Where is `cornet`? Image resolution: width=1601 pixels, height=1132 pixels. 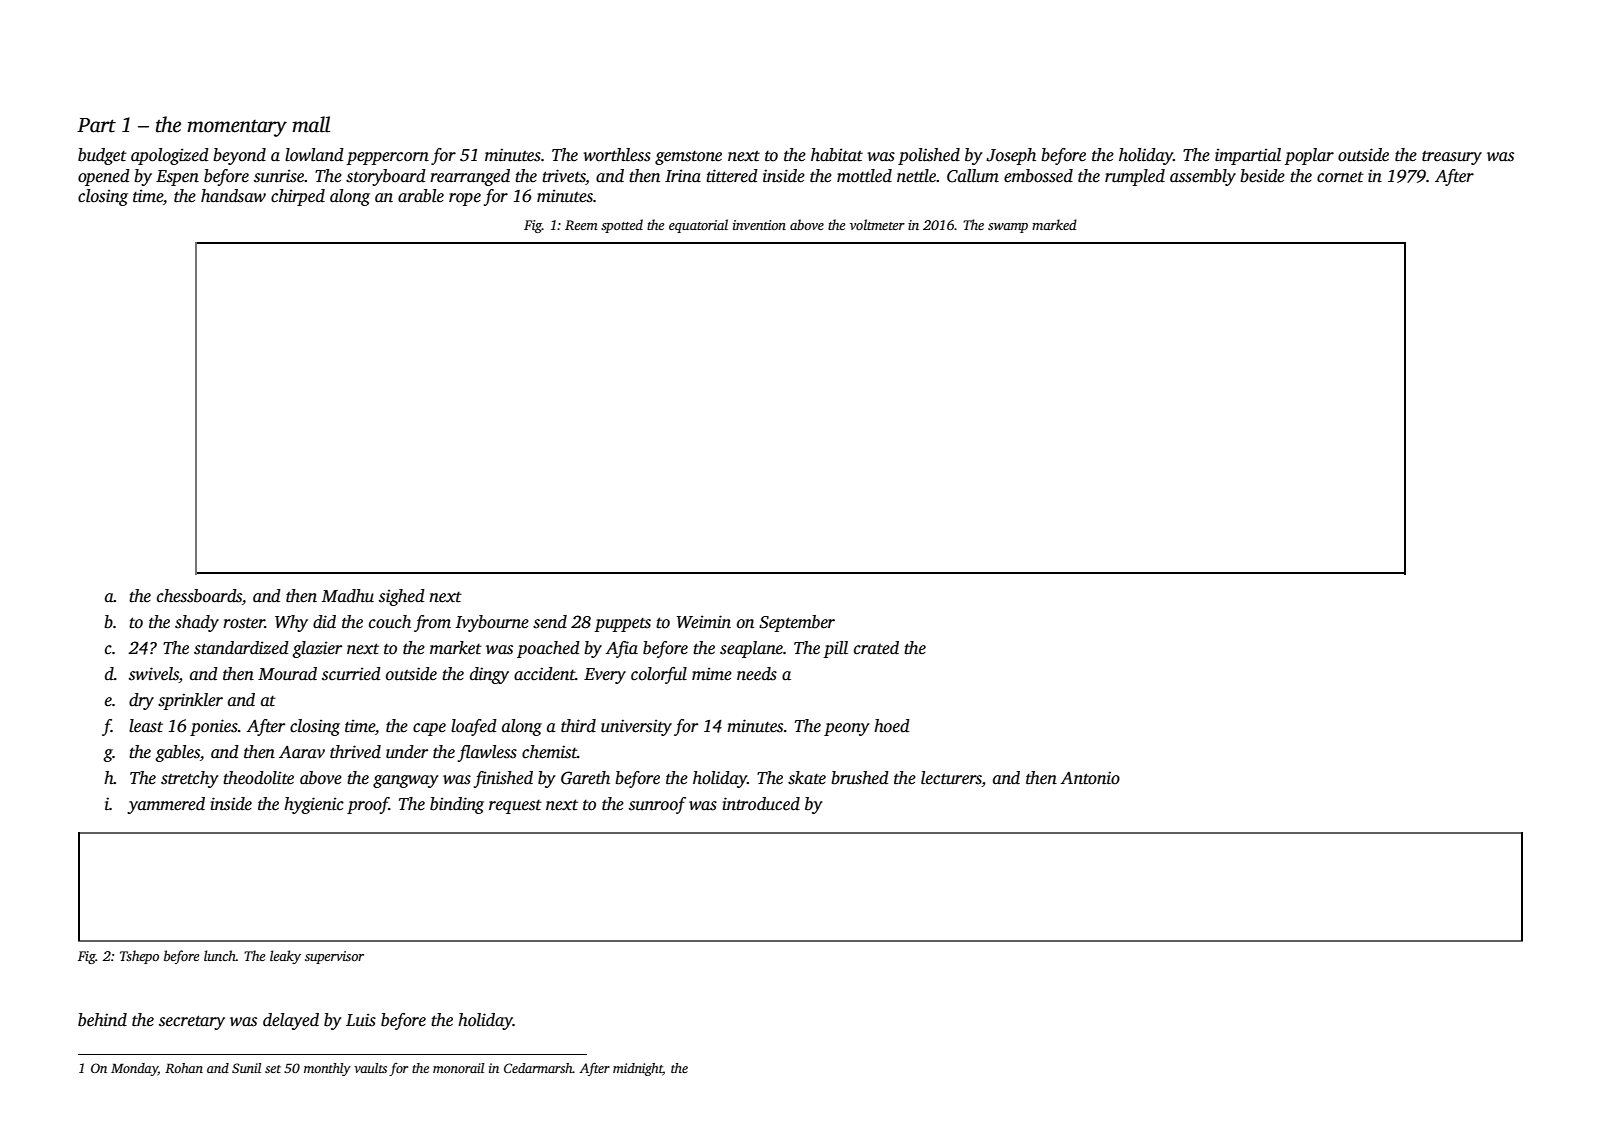 cornet is located at coordinates (1340, 177).
